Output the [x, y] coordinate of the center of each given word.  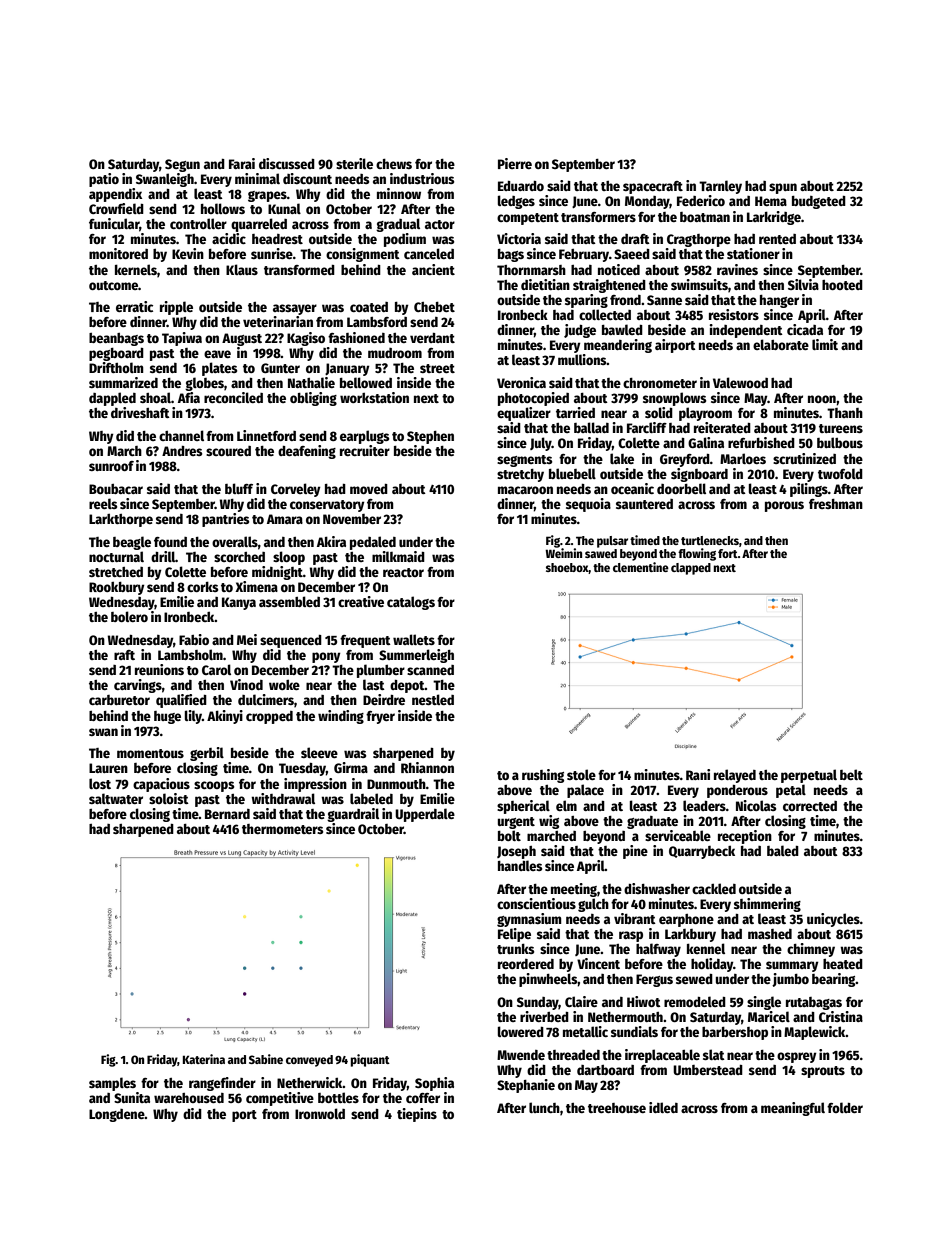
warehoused [189, 1098]
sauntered [644, 504]
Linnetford [266, 435]
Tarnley [720, 187]
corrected [810, 806]
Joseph [516, 852]
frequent [365, 641]
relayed [735, 776]
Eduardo [521, 186]
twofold [840, 473]
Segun [182, 165]
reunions [159, 669]
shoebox [567, 568]
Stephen [430, 437]
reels [103, 503]
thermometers [283, 829]
